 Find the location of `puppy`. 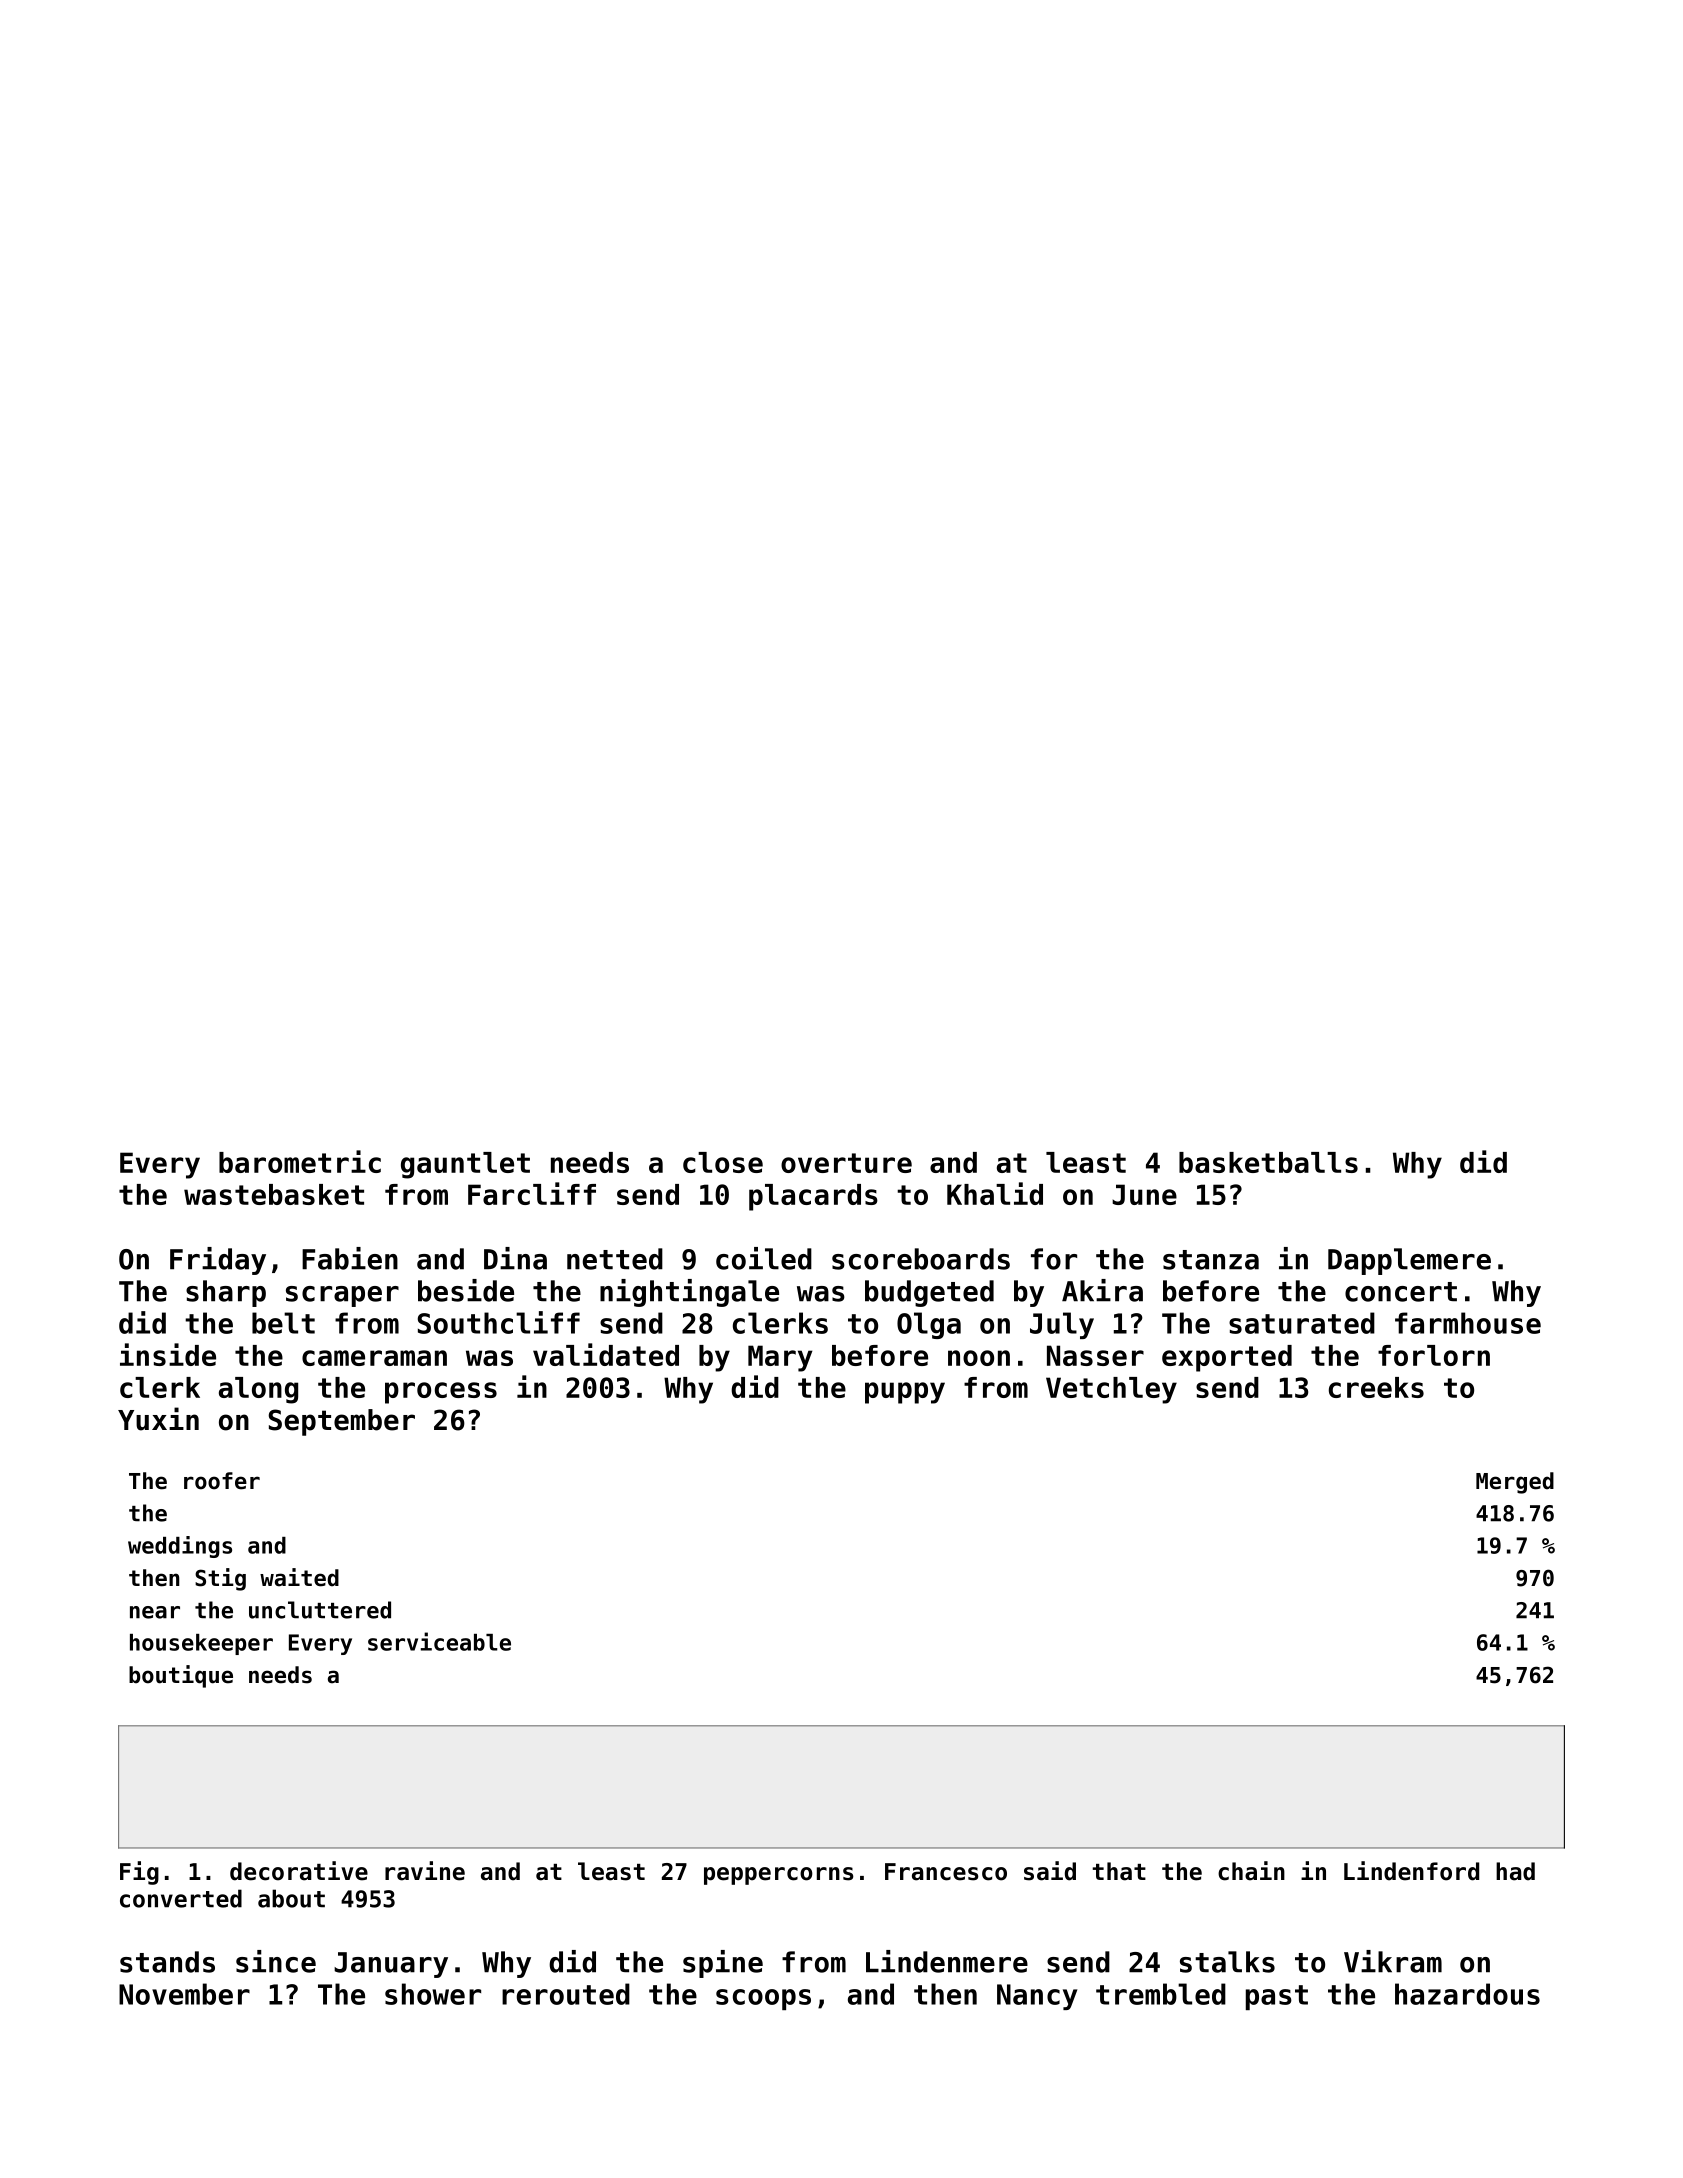

puppy is located at coordinates (905, 1393).
